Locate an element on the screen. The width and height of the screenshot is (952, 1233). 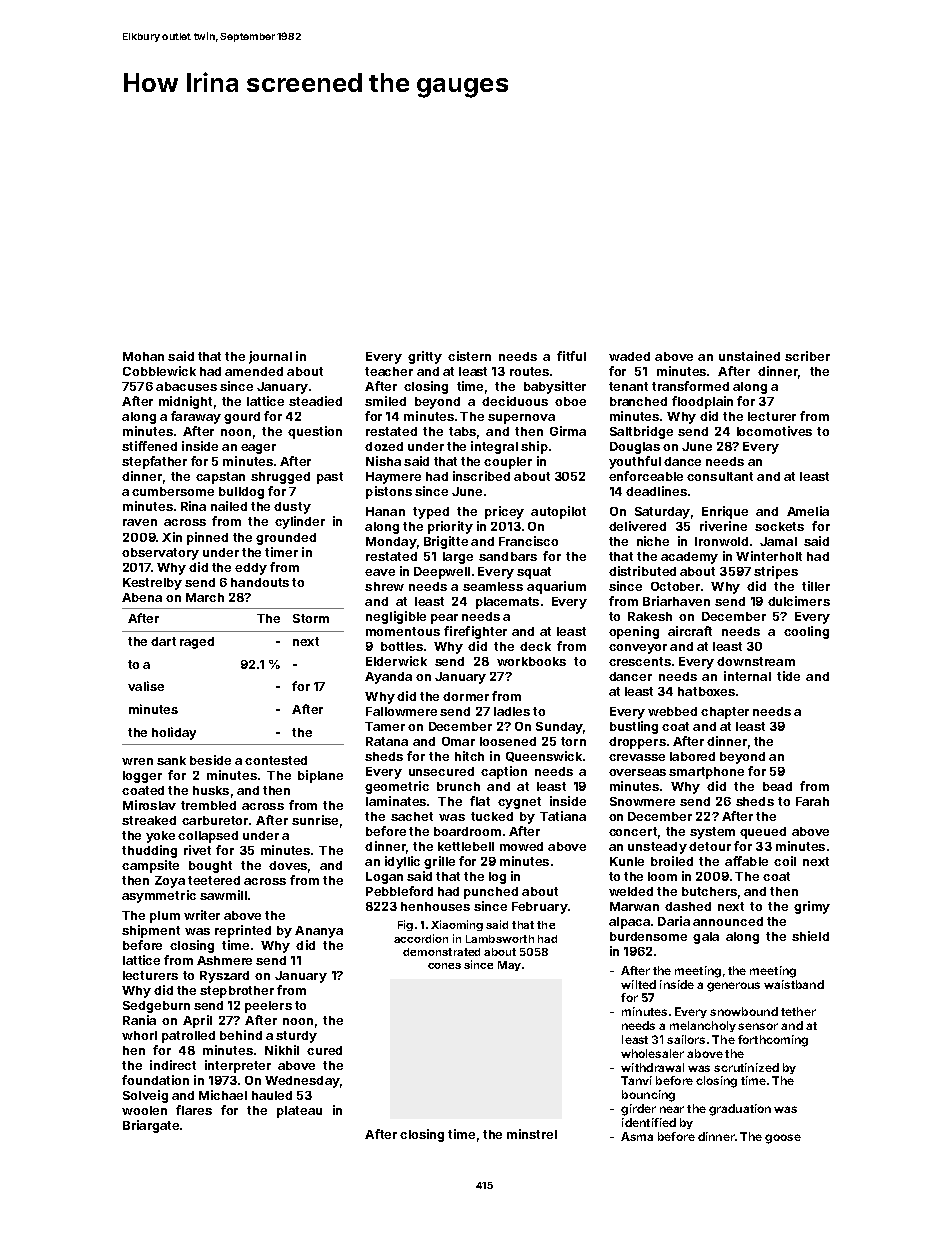
gritty is located at coordinates (425, 357).
